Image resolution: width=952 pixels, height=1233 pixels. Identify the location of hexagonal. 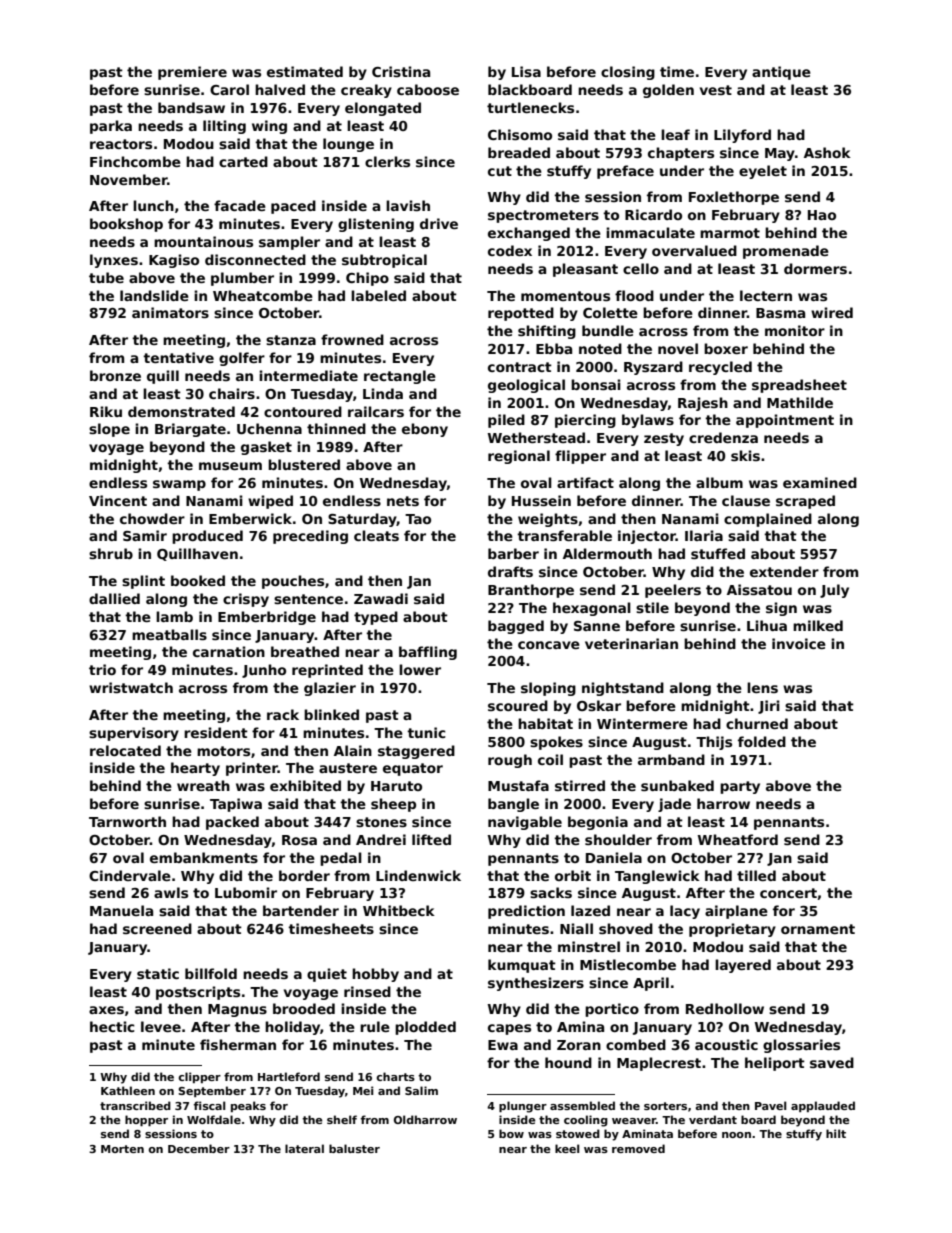
(592, 609).
